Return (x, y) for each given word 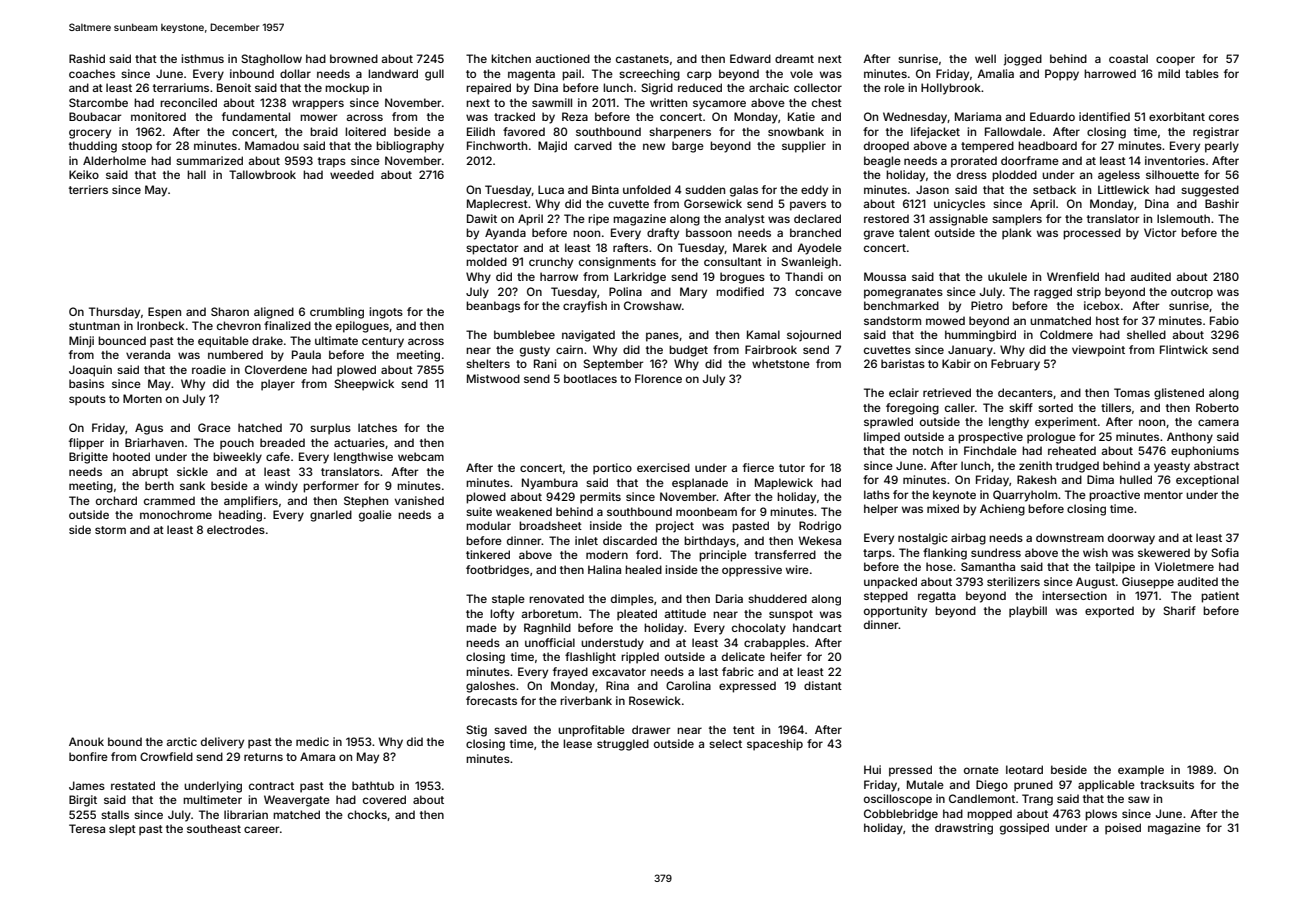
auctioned (562, 58)
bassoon (709, 232)
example (1141, 771)
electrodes (236, 529)
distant (823, 685)
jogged (1023, 60)
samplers (1017, 220)
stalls (115, 814)
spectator (492, 249)
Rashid (87, 58)
